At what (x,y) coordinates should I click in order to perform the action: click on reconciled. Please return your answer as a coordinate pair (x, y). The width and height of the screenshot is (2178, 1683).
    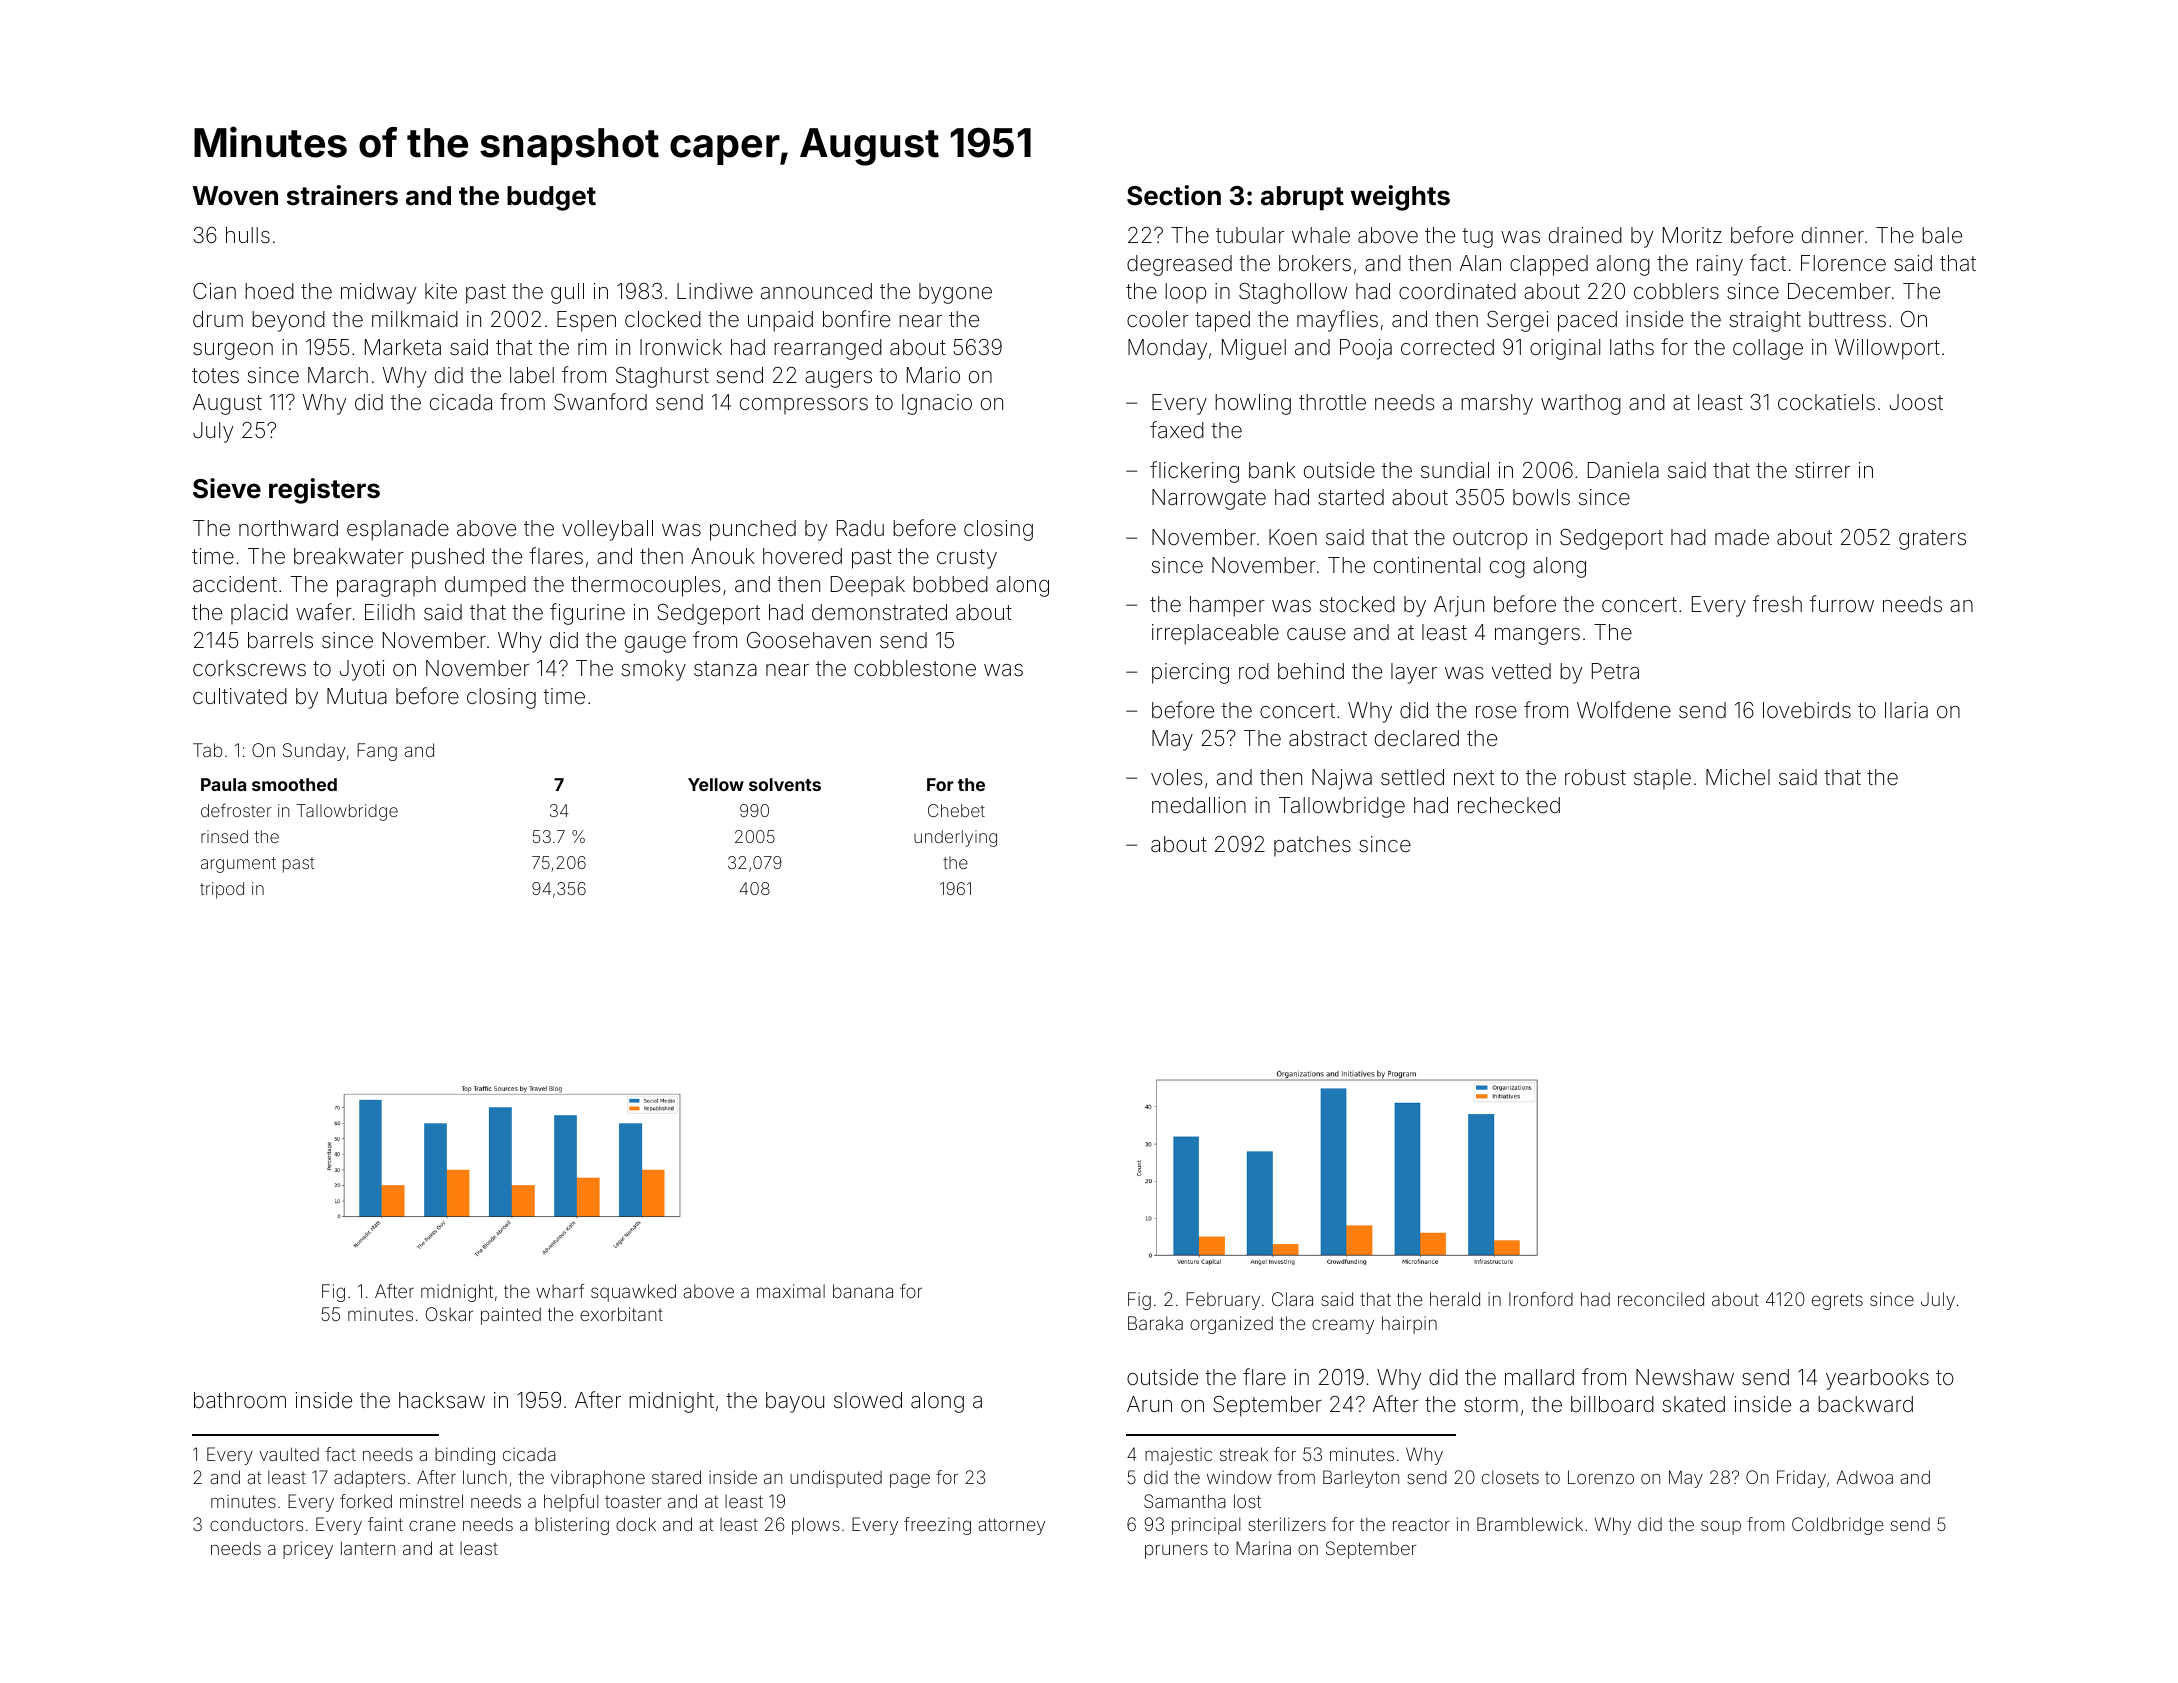
    Looking at the image, I should click on (1661, 1299).
